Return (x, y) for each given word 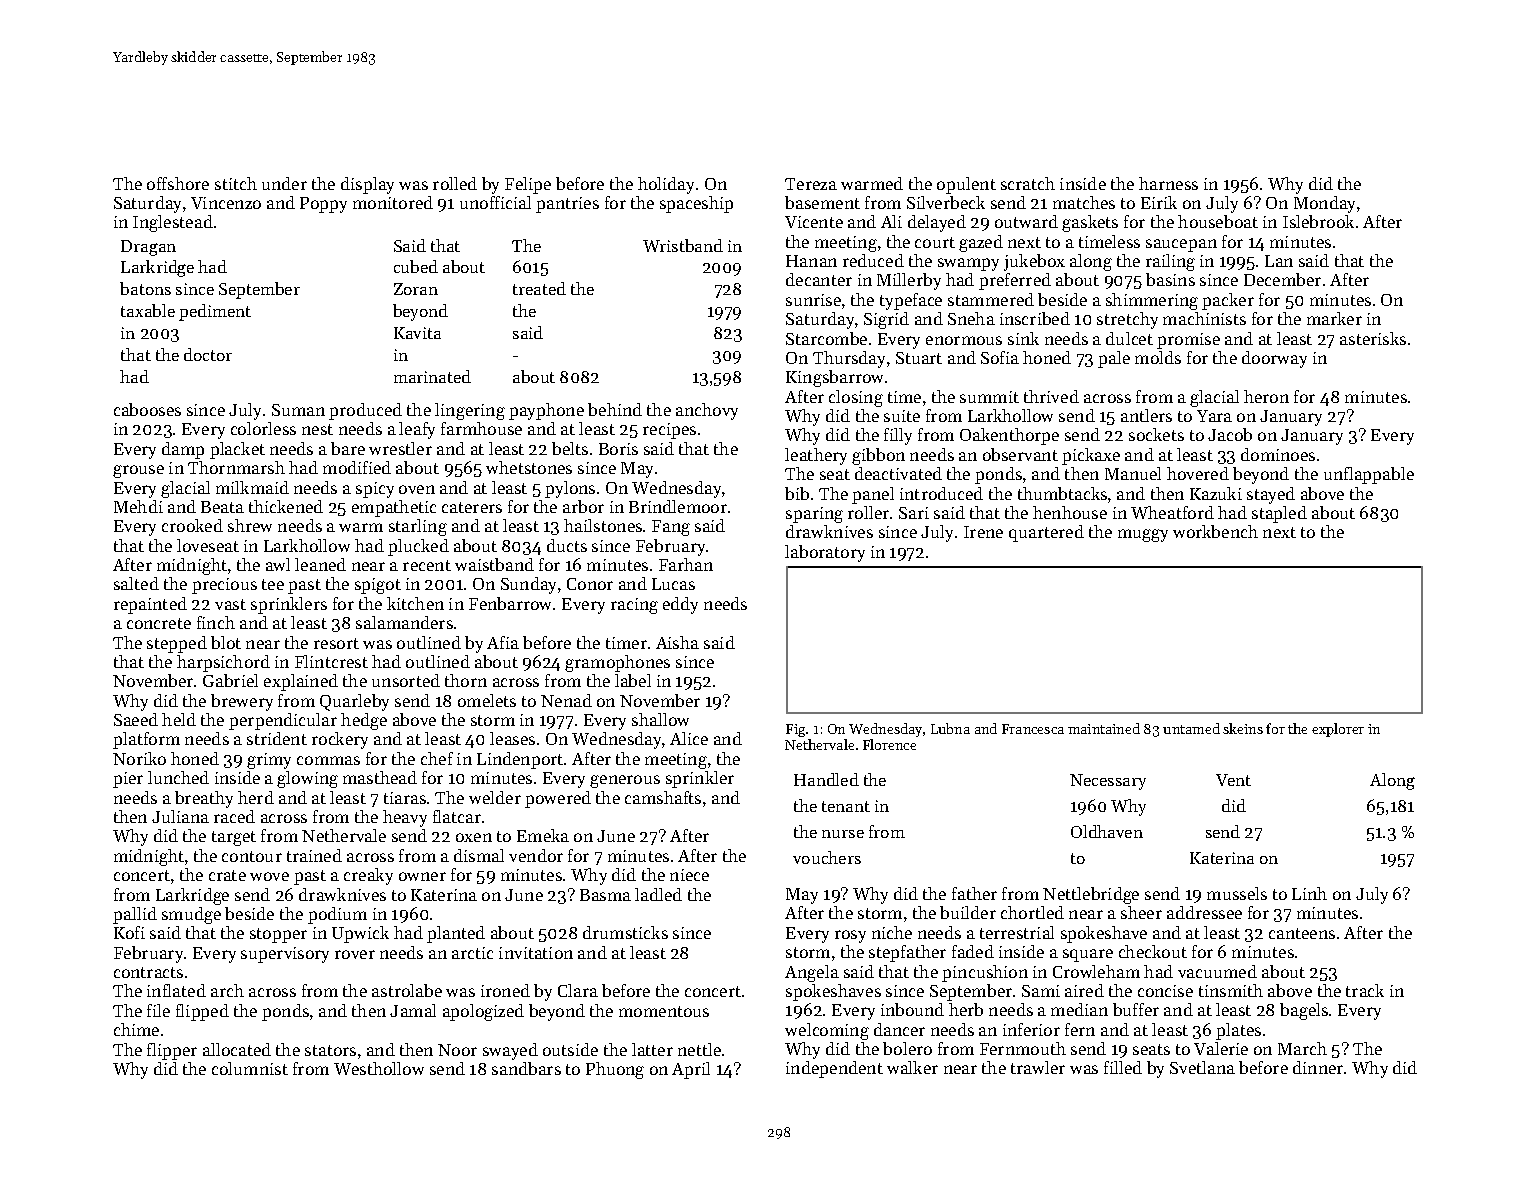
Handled (826, 779)
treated (539, 288)
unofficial (495, 202)
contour (252, 856)
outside (570, 1049)
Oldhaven (1107, 831)
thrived (1051, 396)
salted (136, 583)
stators (330, 1050)
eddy (680, 605)
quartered (1046, 533)
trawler (1038, 1067)
